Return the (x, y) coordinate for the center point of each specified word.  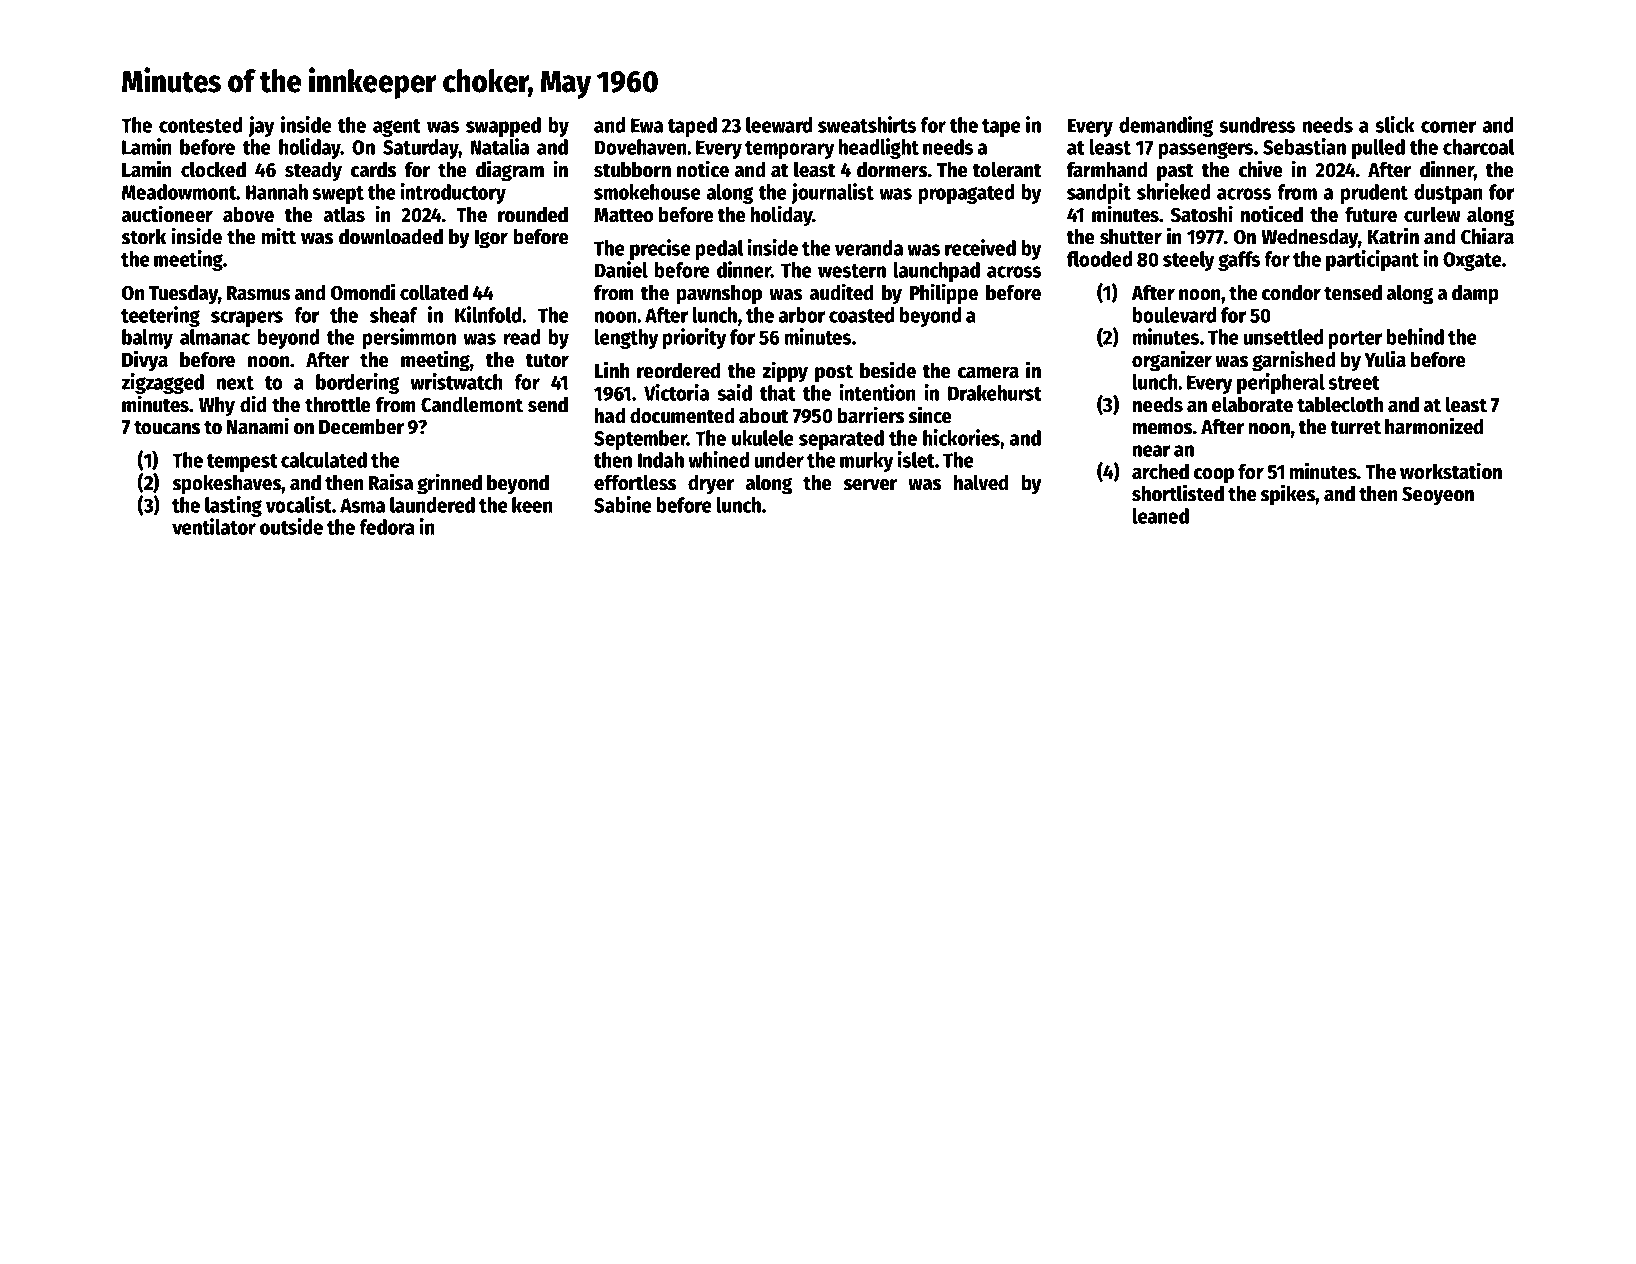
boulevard (1174, 315)
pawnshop (719, 294)
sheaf (394, 315)
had (610, 415)
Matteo (624, 215)
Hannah (277, 192)
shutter (1131, 236)
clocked (213, 169)
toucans (167, 427)
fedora (387, 527)
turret (1356, 427)
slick (1395, 124)
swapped (503, 127)
